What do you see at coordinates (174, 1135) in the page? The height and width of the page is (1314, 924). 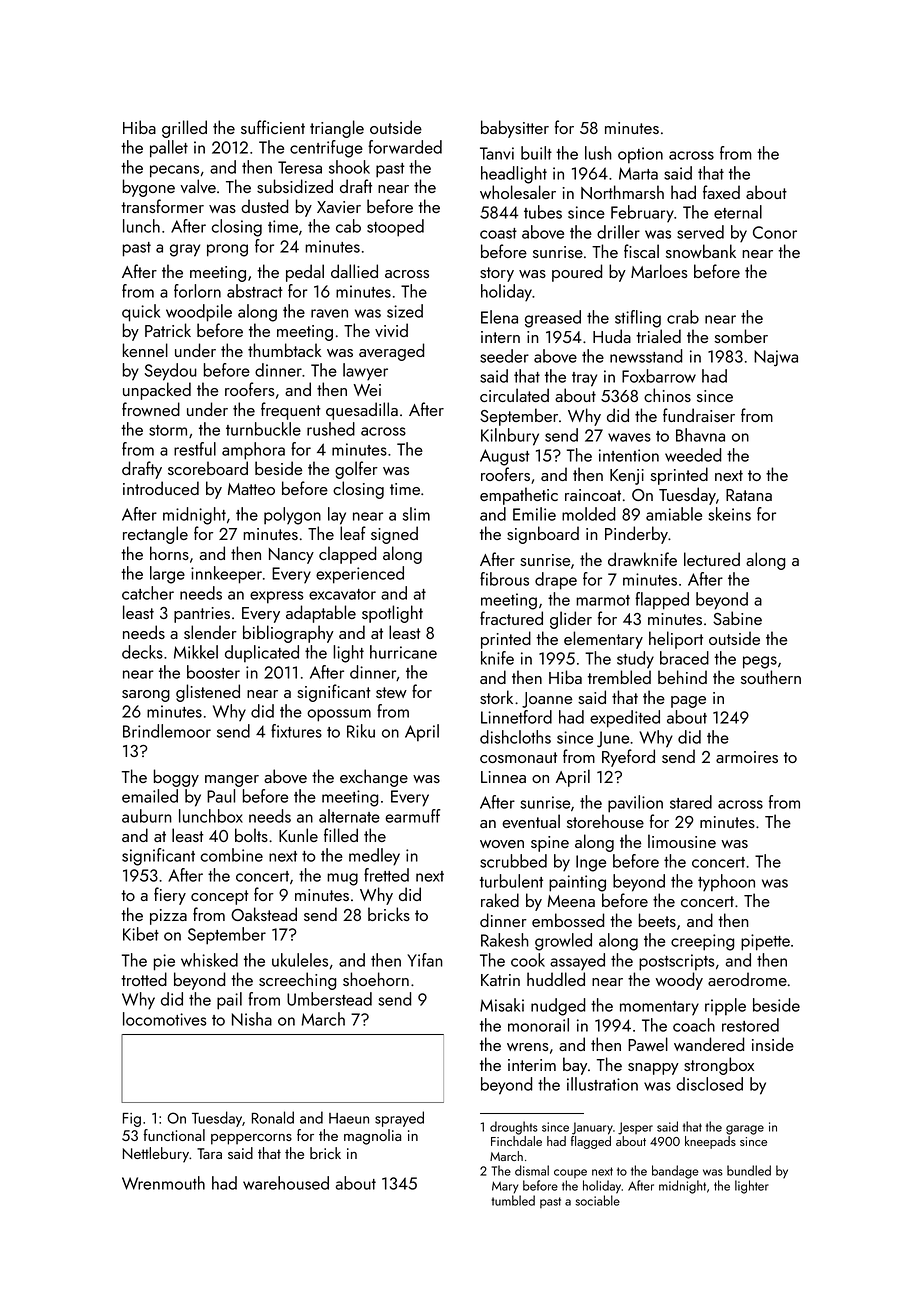 I see `functional` at bounding box center [174, 1135].
